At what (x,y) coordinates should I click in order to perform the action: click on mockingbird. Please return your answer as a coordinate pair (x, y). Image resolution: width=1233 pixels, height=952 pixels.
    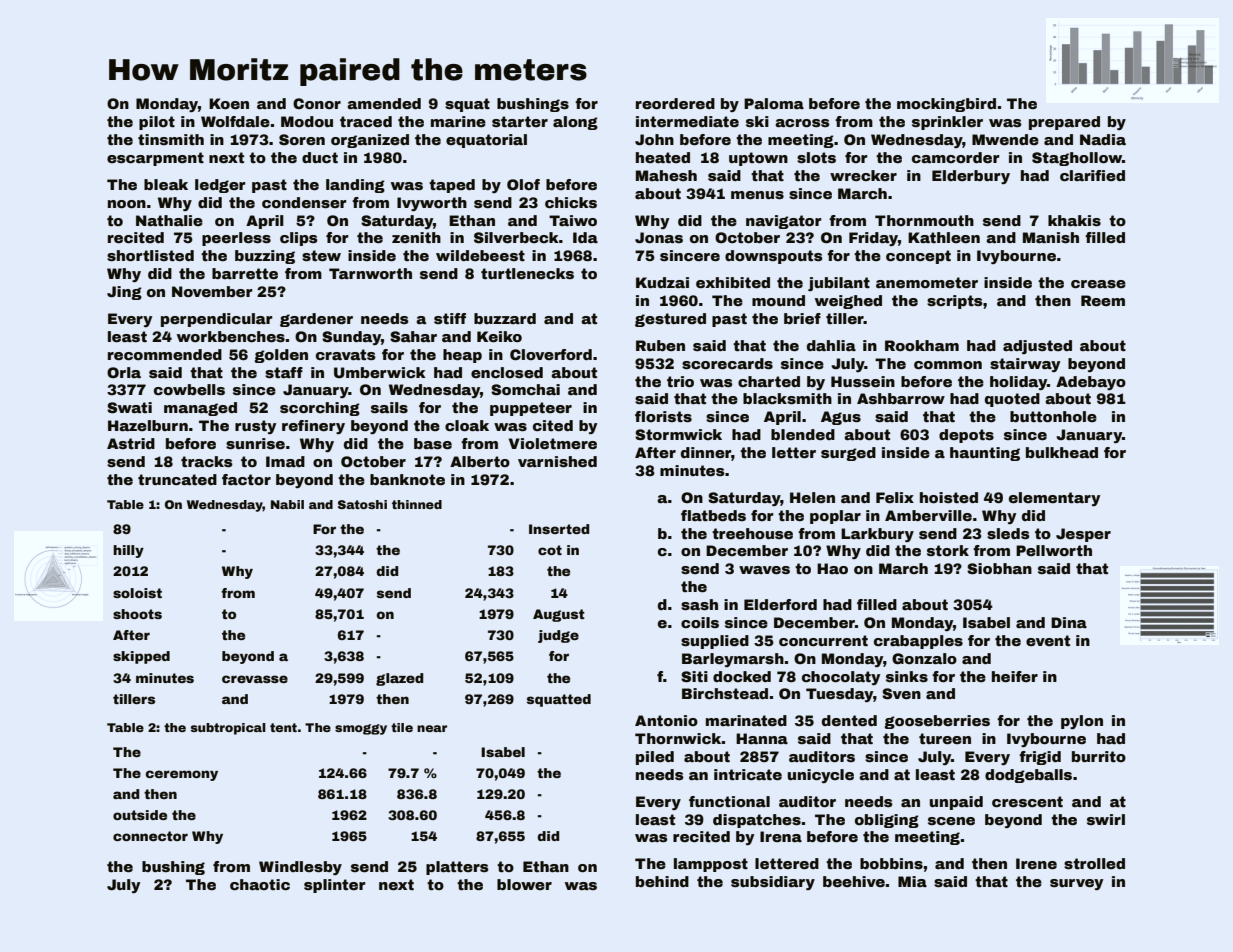
    Looking at the image, I should click on (946, 105).
